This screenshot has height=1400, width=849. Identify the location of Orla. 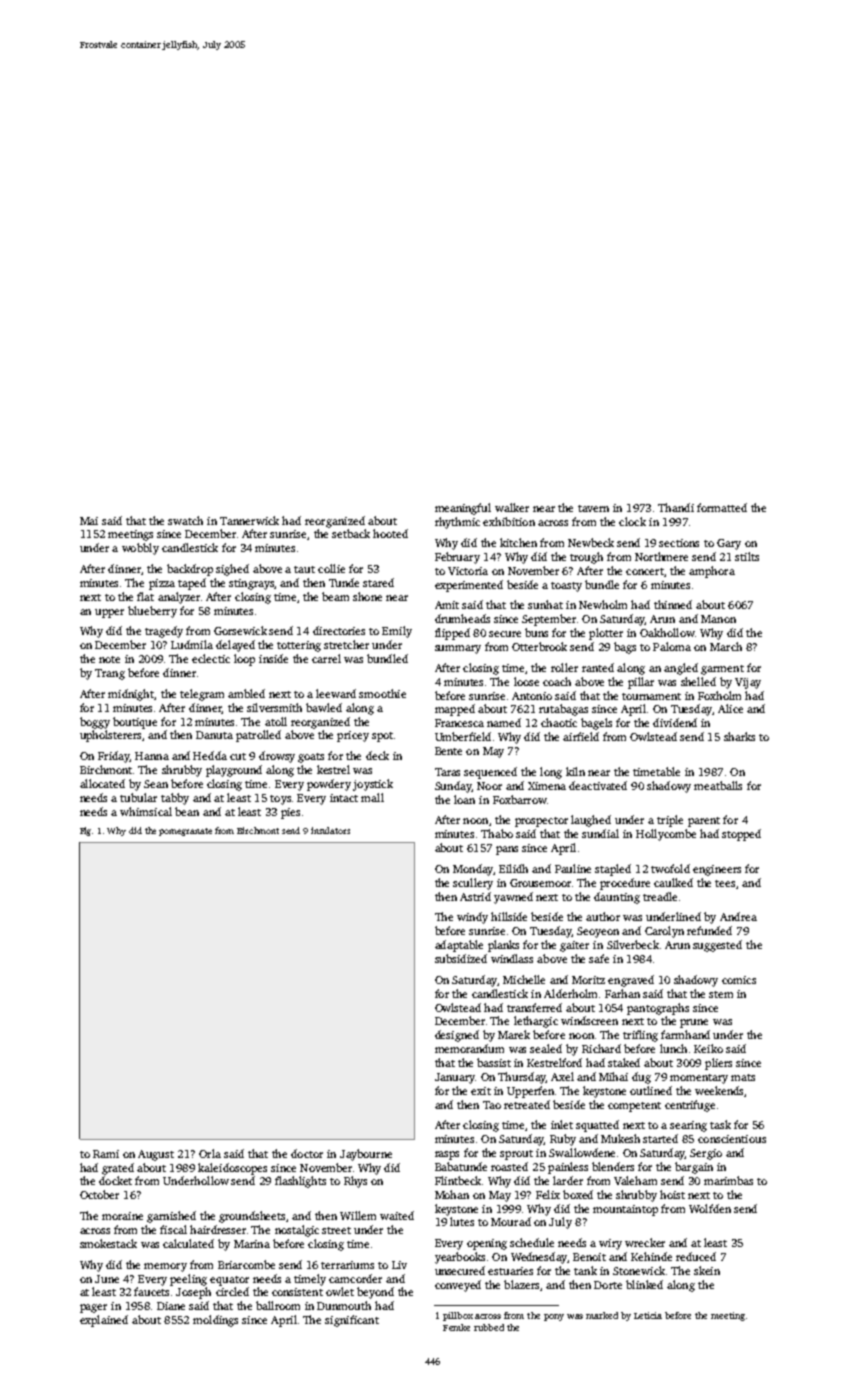
(210, 1153).
